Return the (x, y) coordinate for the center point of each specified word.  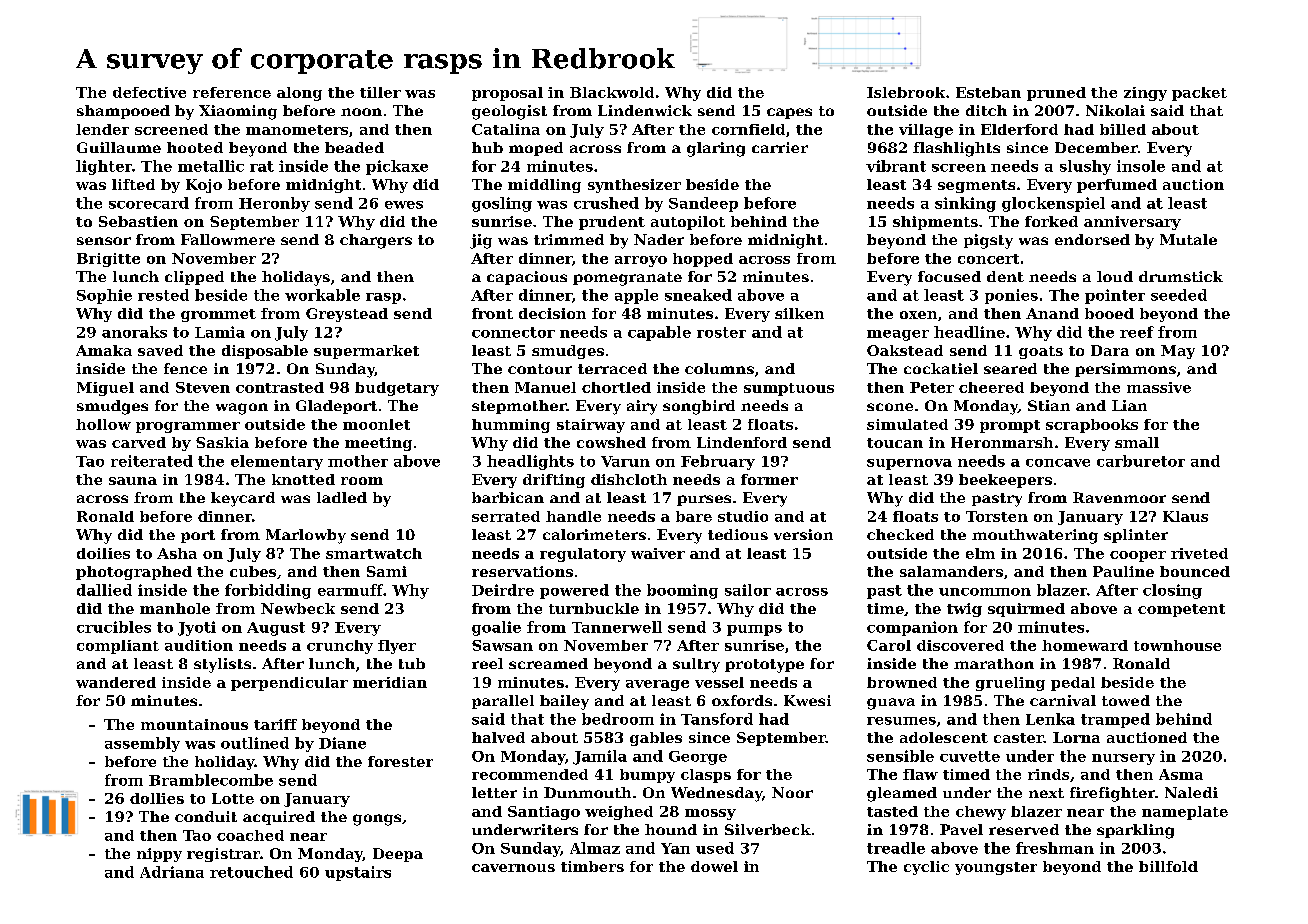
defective (149, 92)
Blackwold (612, 92)
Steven (203, 387)
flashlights (956, 149)
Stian (1049, 405)
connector (513, 332)
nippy (159, 855)
